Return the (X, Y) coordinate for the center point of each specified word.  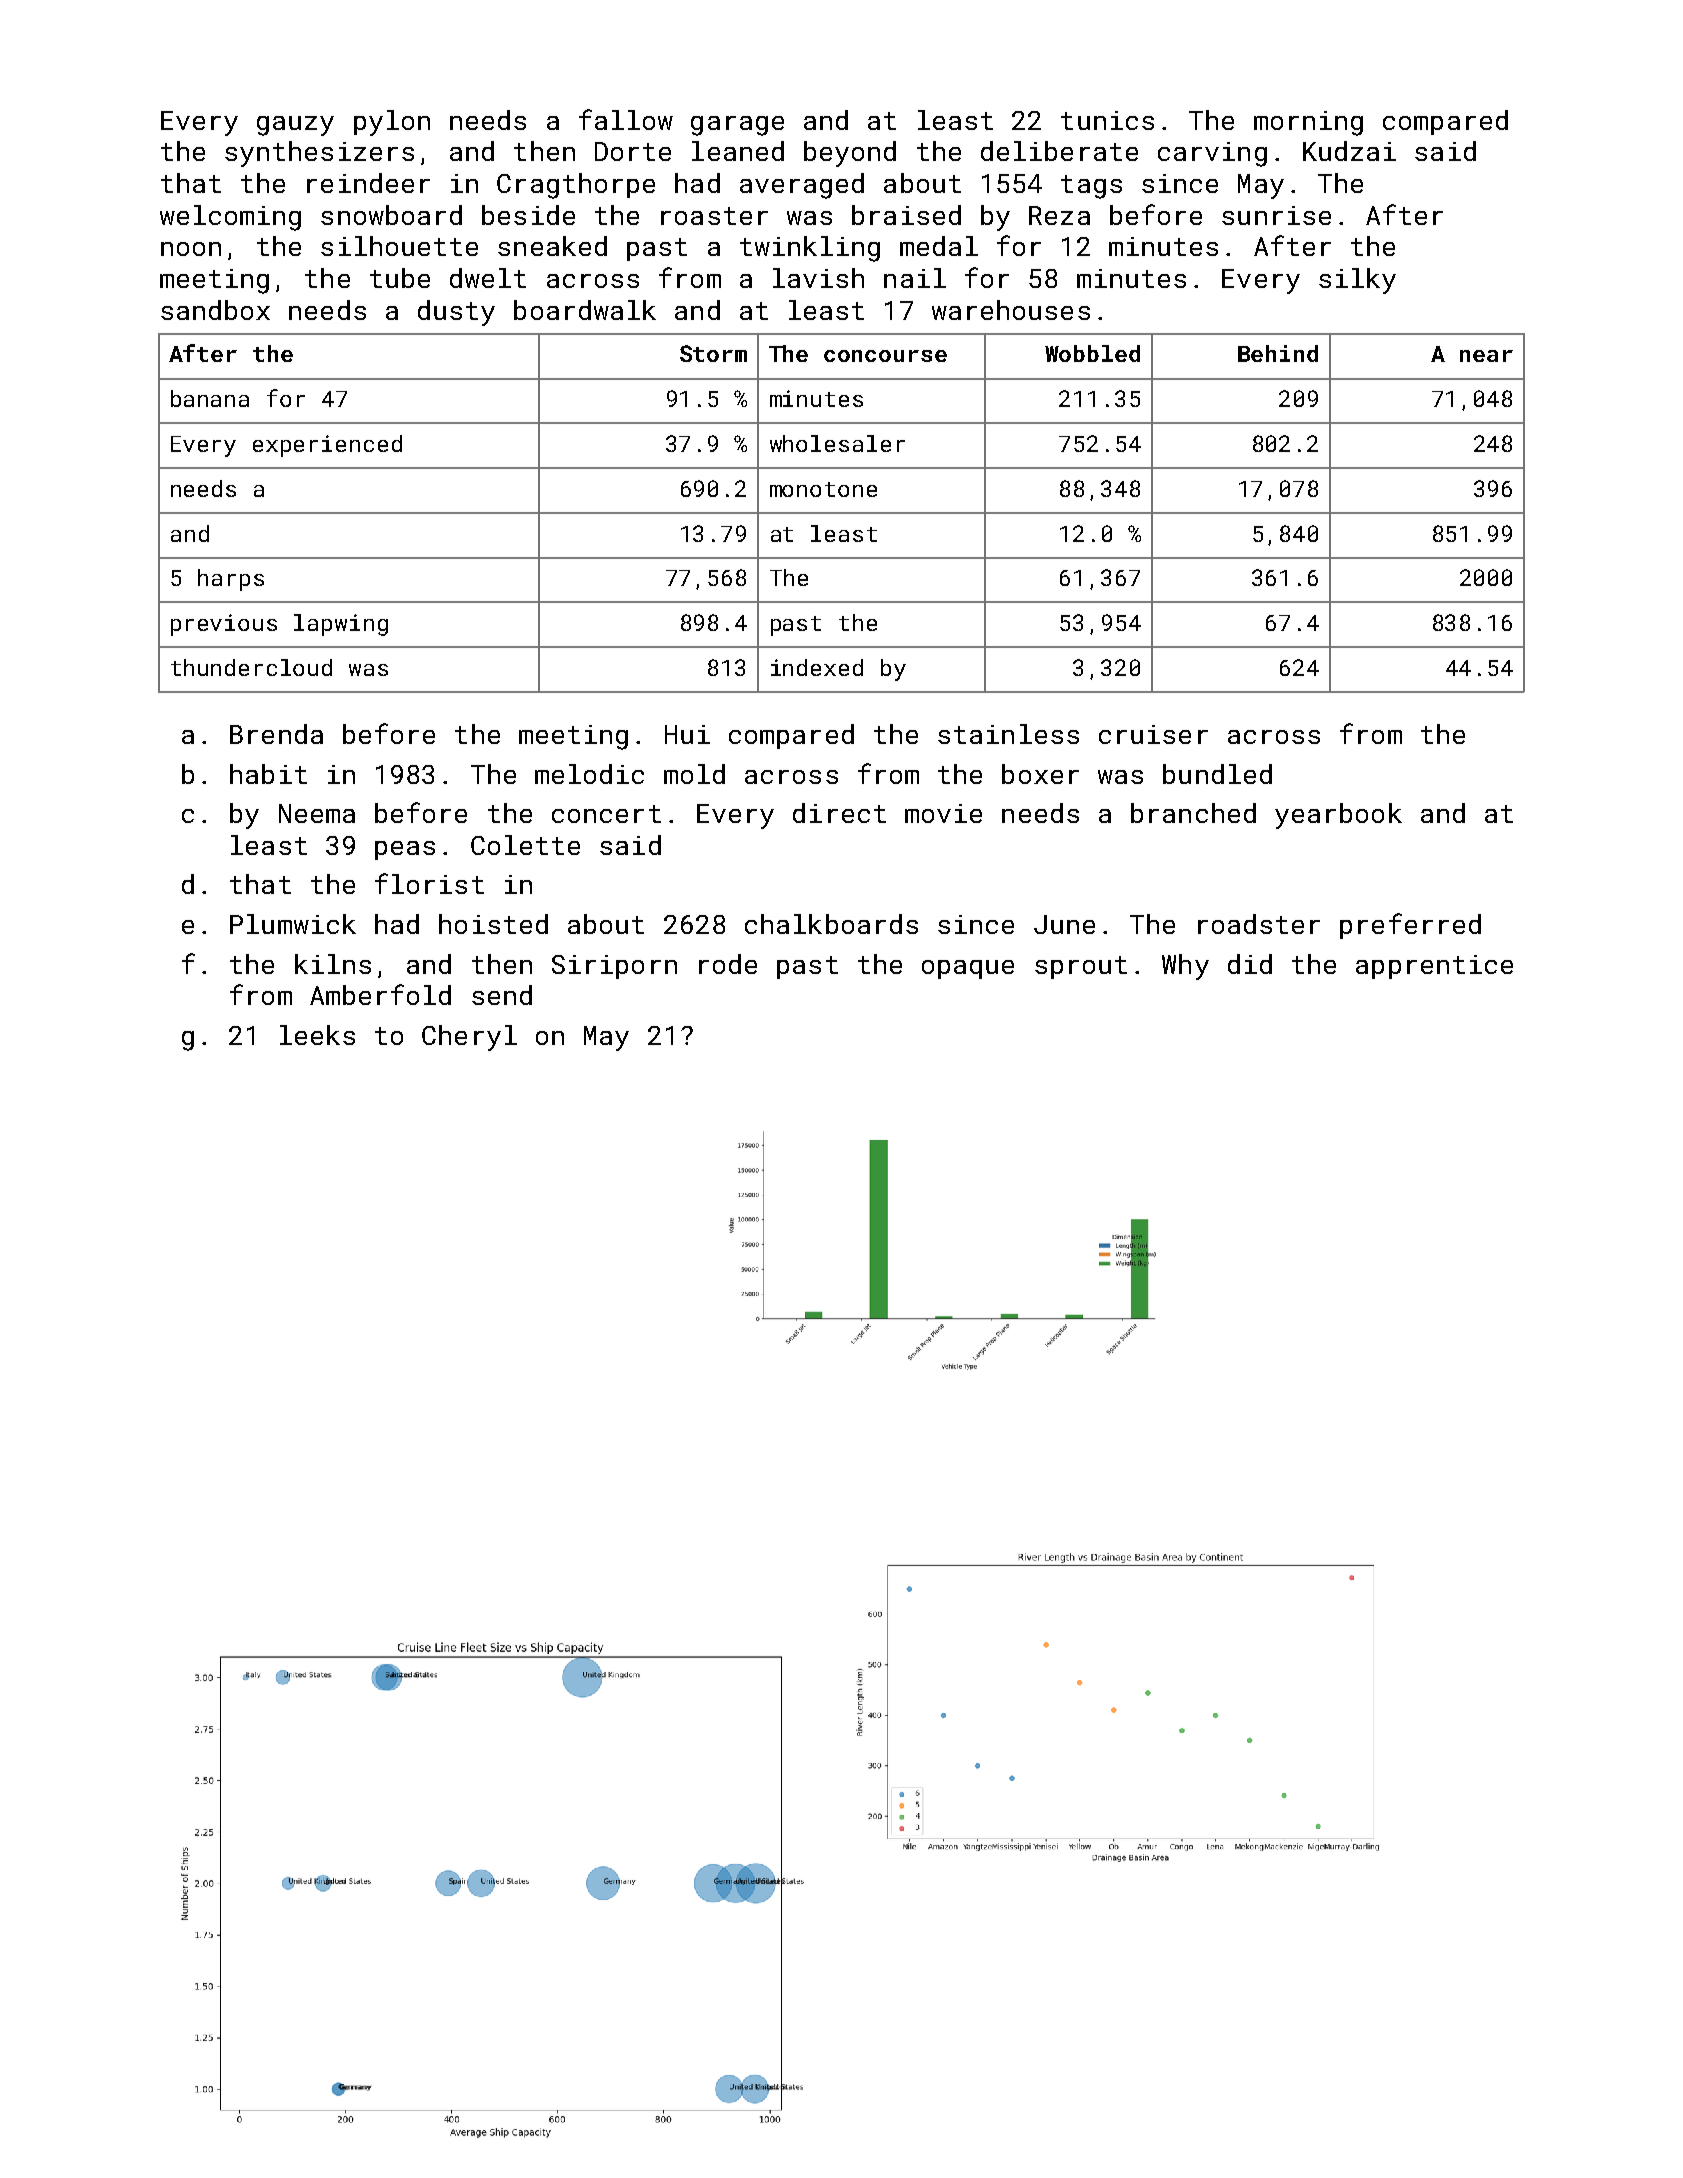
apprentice (1434, 967)
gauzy (295, 126)
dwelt (488, 278)
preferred (1410, 926)
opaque (968, 969)
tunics (1107, 120)
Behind (1278, 353)
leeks (317, 1035)
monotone (823, 489)
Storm (713, 353)
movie (943, 813)
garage (737, 126)
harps (231, 580)
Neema (317, 813)
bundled (1217, 774)
